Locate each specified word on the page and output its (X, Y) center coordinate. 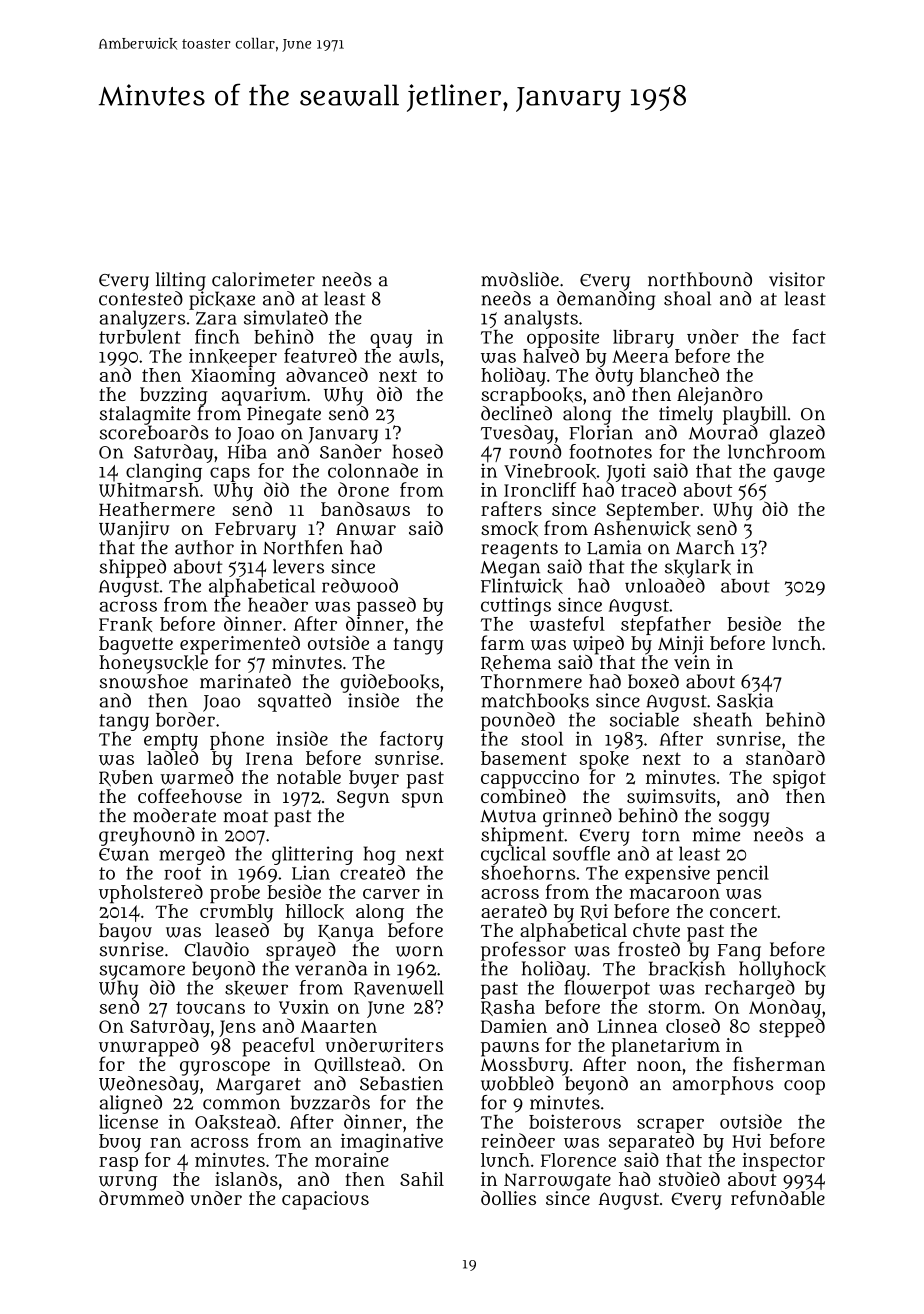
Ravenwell (398, 988)
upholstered (151, 893)
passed (386, 606)
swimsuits (671, 796)
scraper (670, 1125)
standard (785, 757)
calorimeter (263, 279)
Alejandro (720, 396)
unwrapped (149, 1047)
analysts (541, 319)
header (278, 604)
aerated (514, 911)
